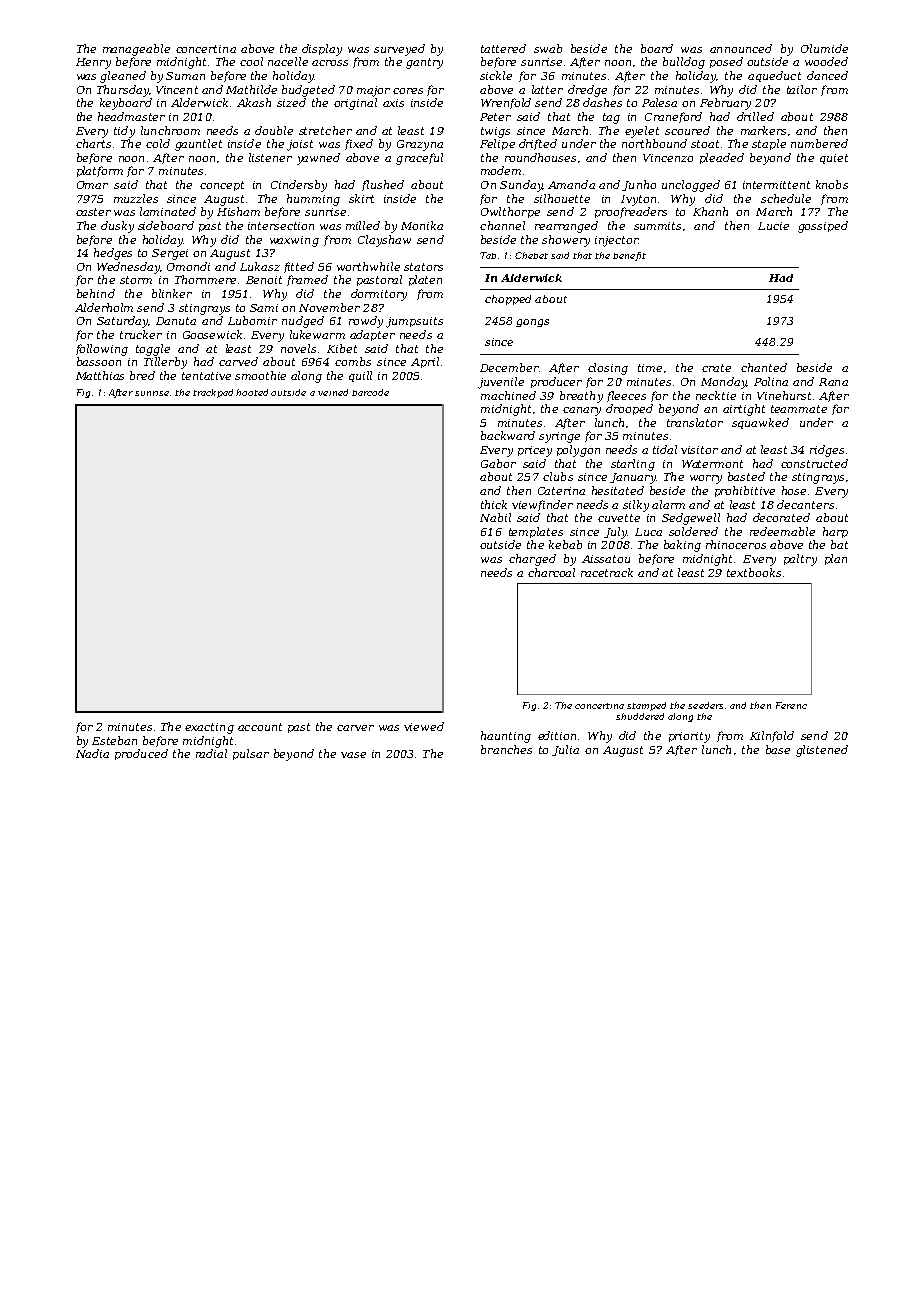 The width and height of the screenshot is (924, 1308). I want to click on schedule, so click(786, 198).
